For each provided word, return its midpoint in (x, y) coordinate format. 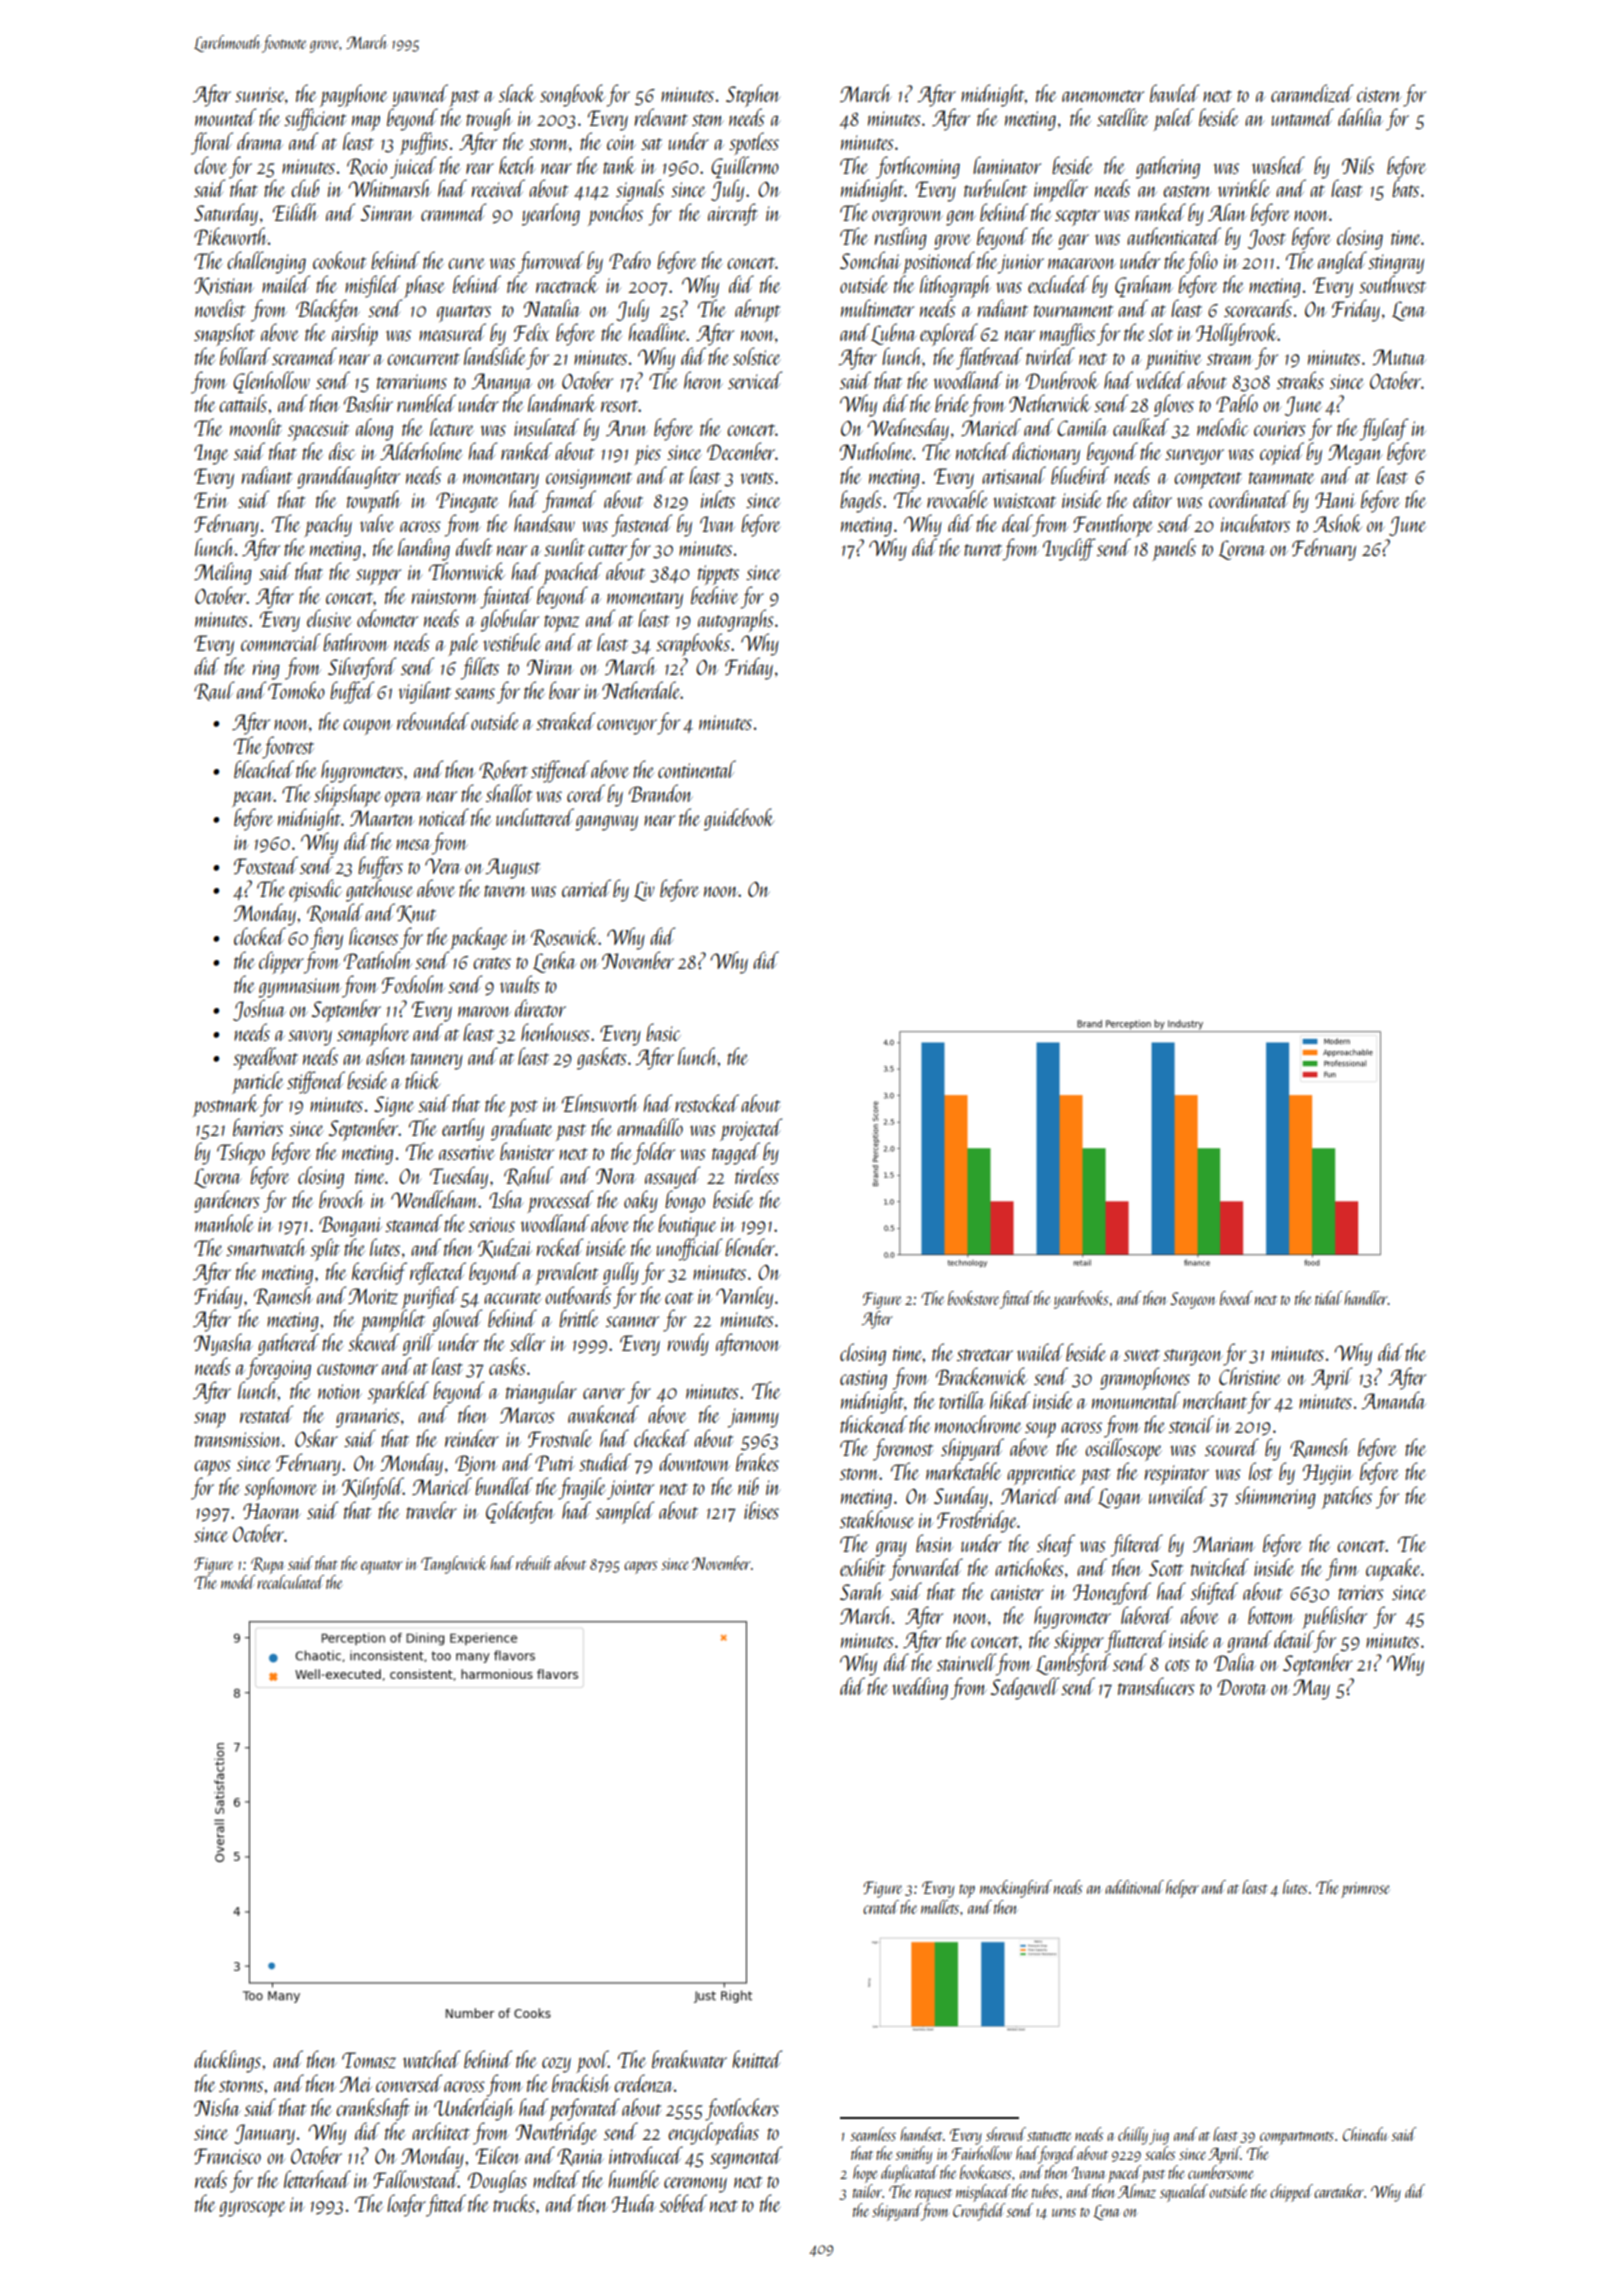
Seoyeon (1192, 1300)
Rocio (367, 167)
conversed (409, 2083)
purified (430, 1297)
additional (1134, 1887)
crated (881, 1907)
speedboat (265, 1058)
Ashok (1337, 523)
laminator (1007, 165)
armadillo (650, 1127)
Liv (644, 891)
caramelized (1312, 93)
